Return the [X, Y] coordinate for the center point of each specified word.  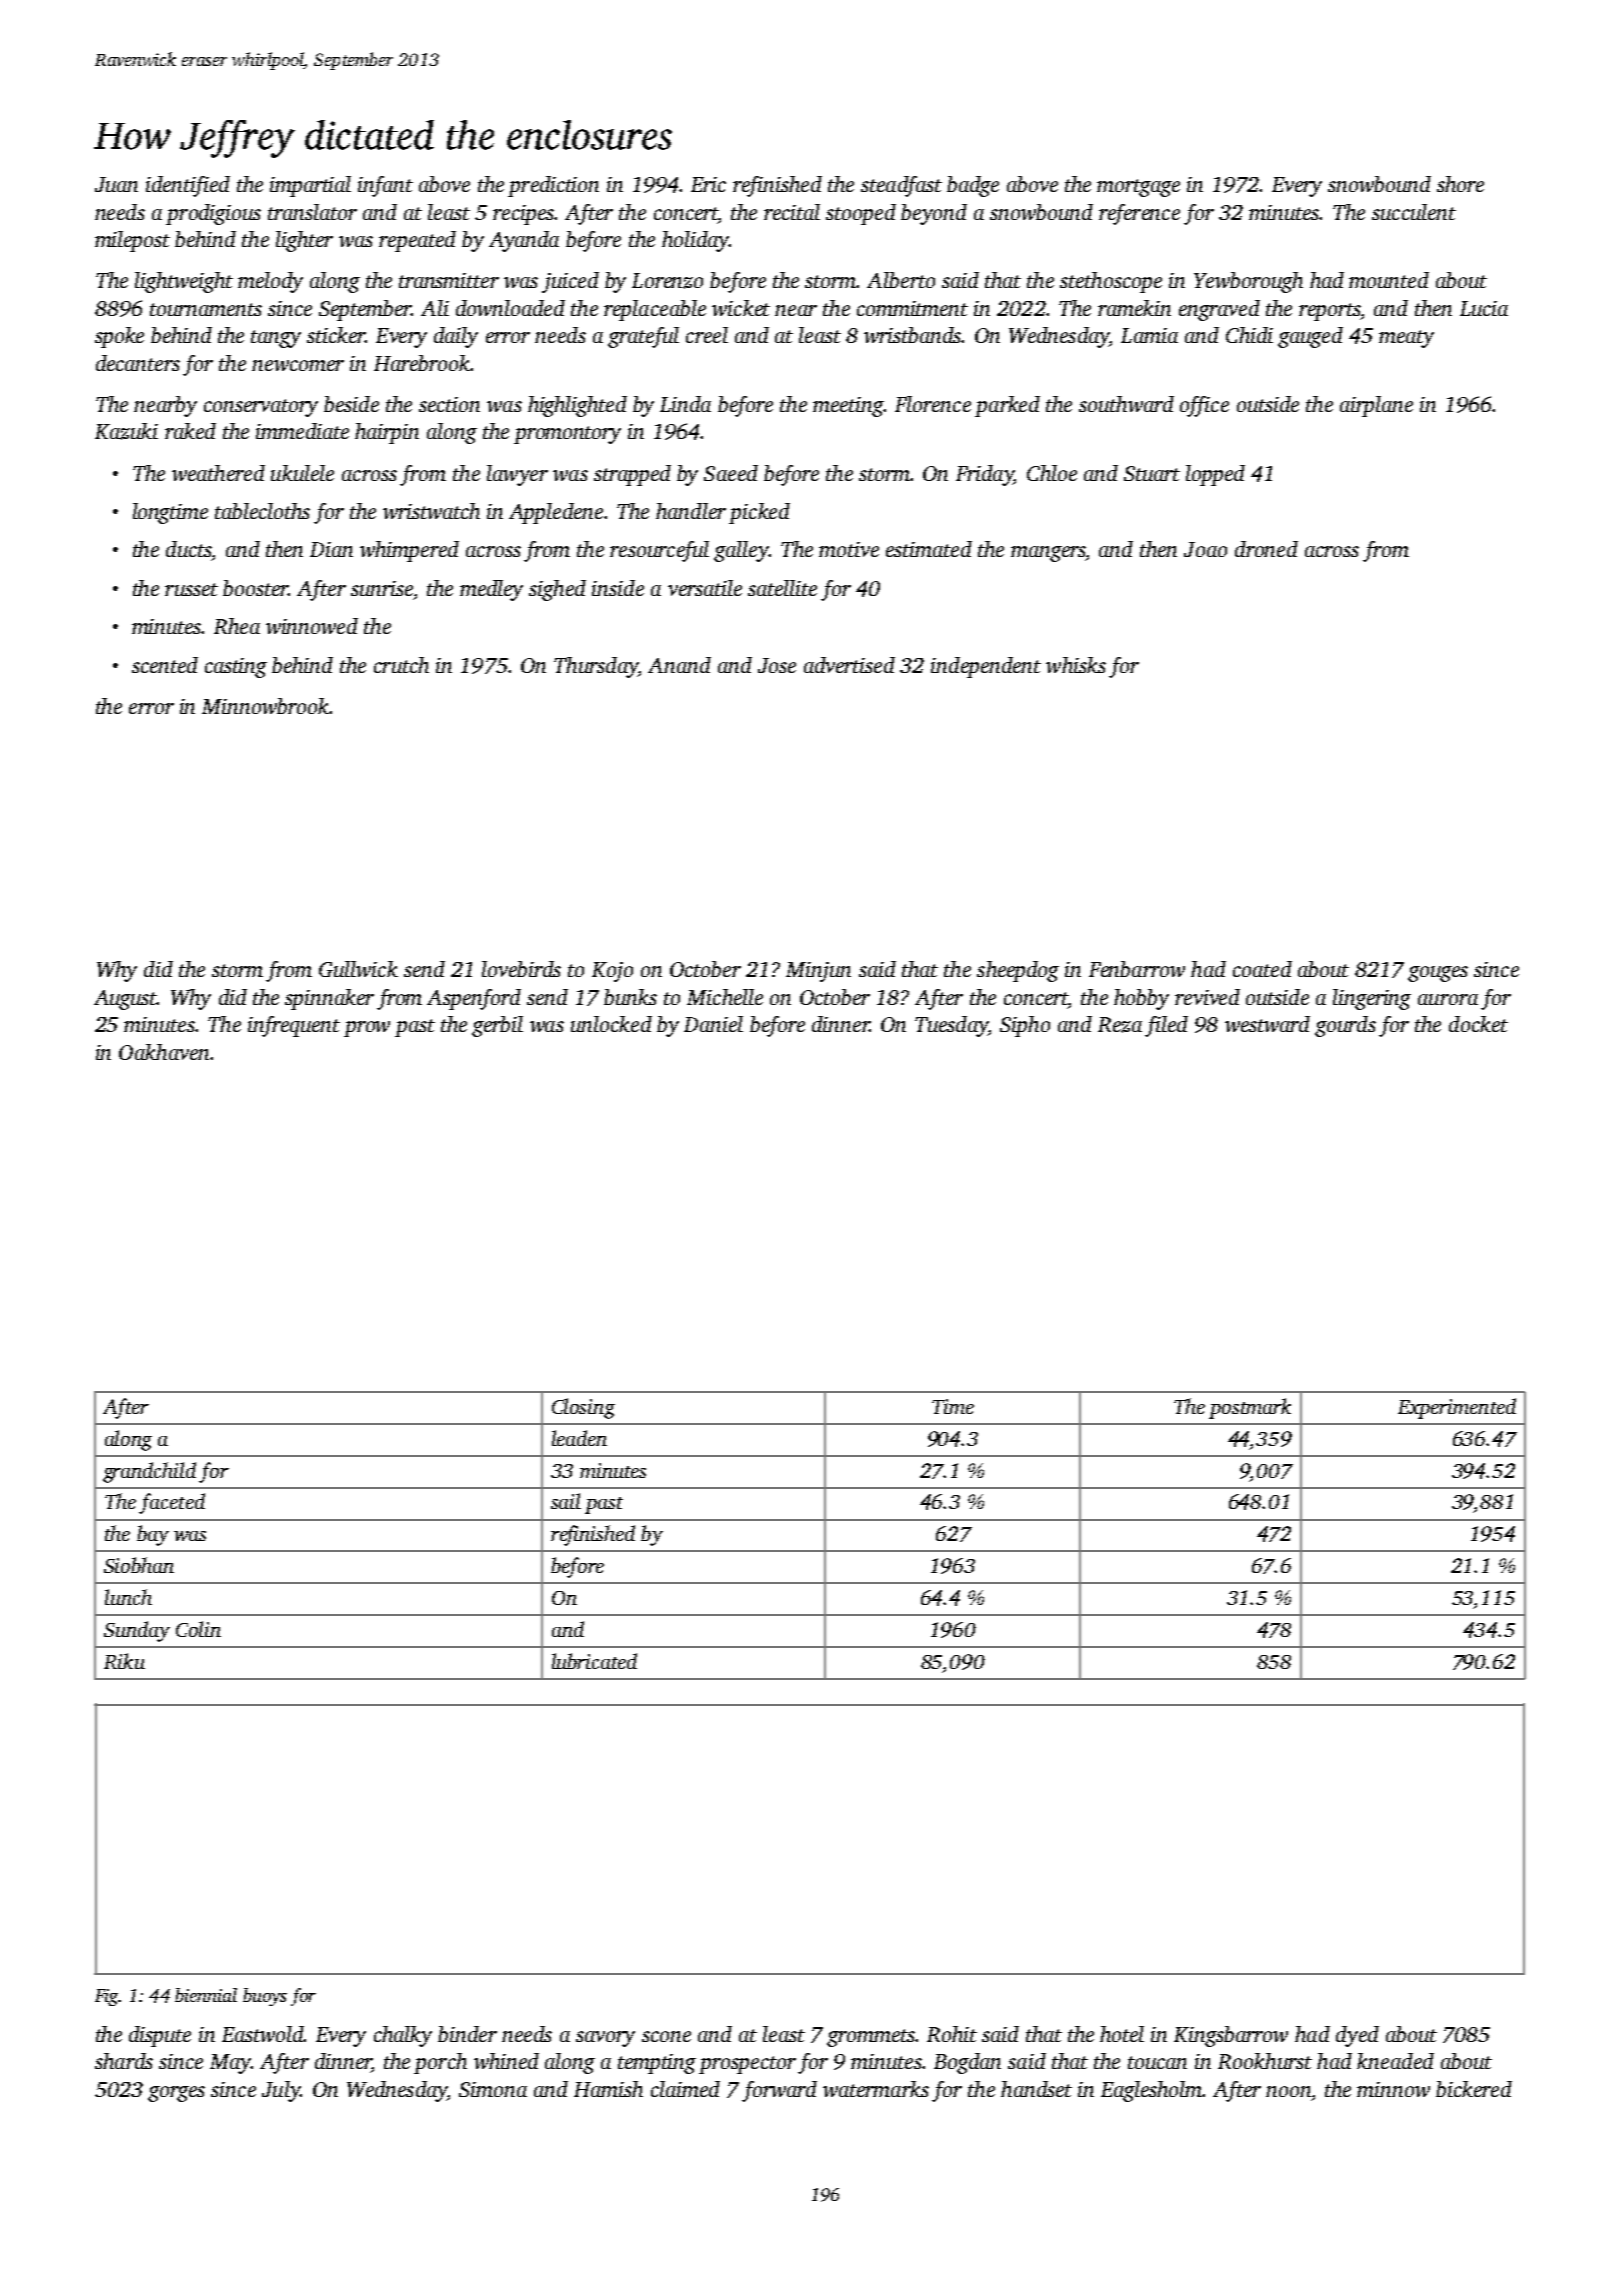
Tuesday [951, 1026]
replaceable [655, 310]
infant [385, 186]
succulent [1414, 212]
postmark [1250, 1408]
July [281, 2091]
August [125, 1000]
